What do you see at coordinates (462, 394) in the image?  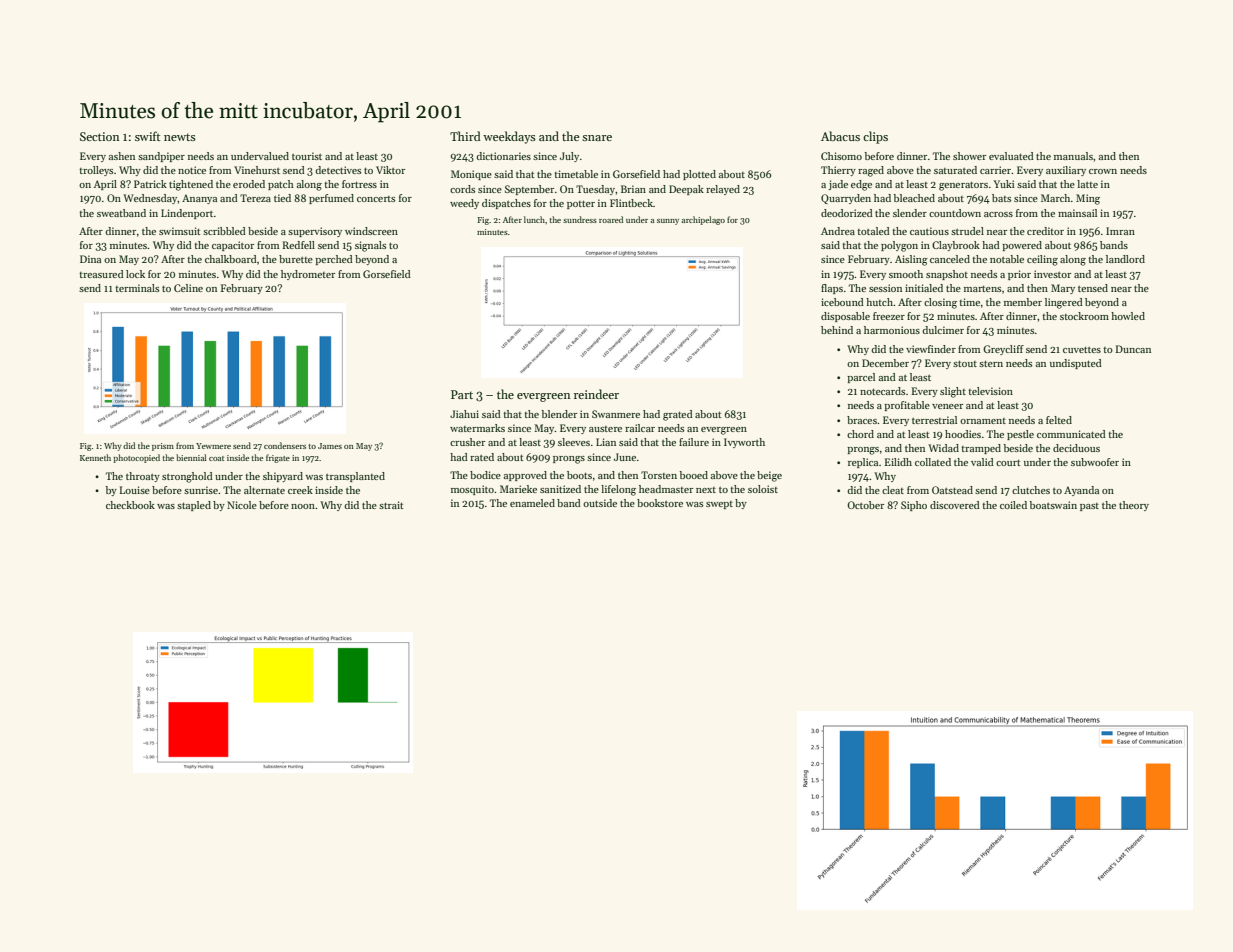 I see `Part` at bounding box center [462, 394].
